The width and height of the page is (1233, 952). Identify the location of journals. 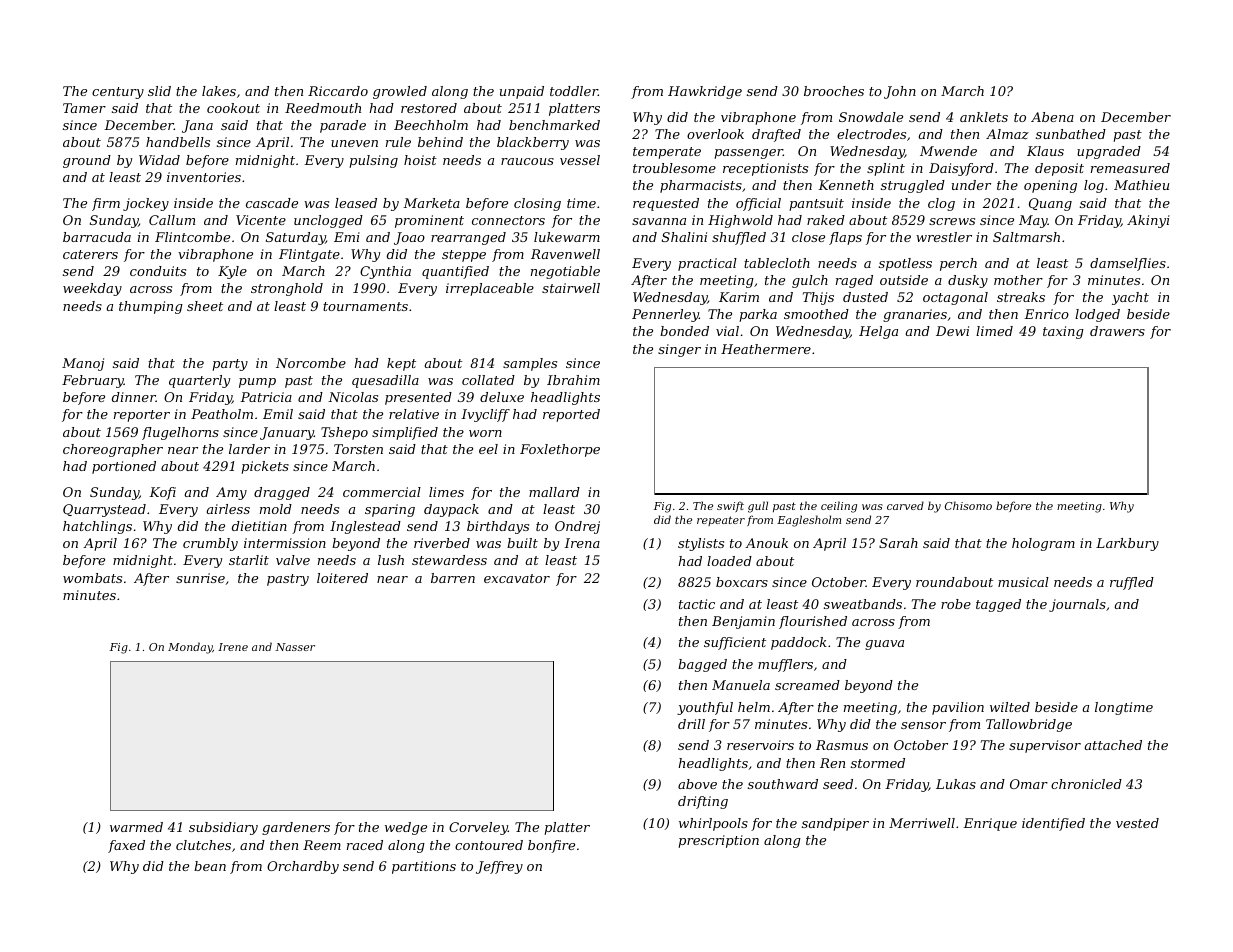
(1077, 605).
